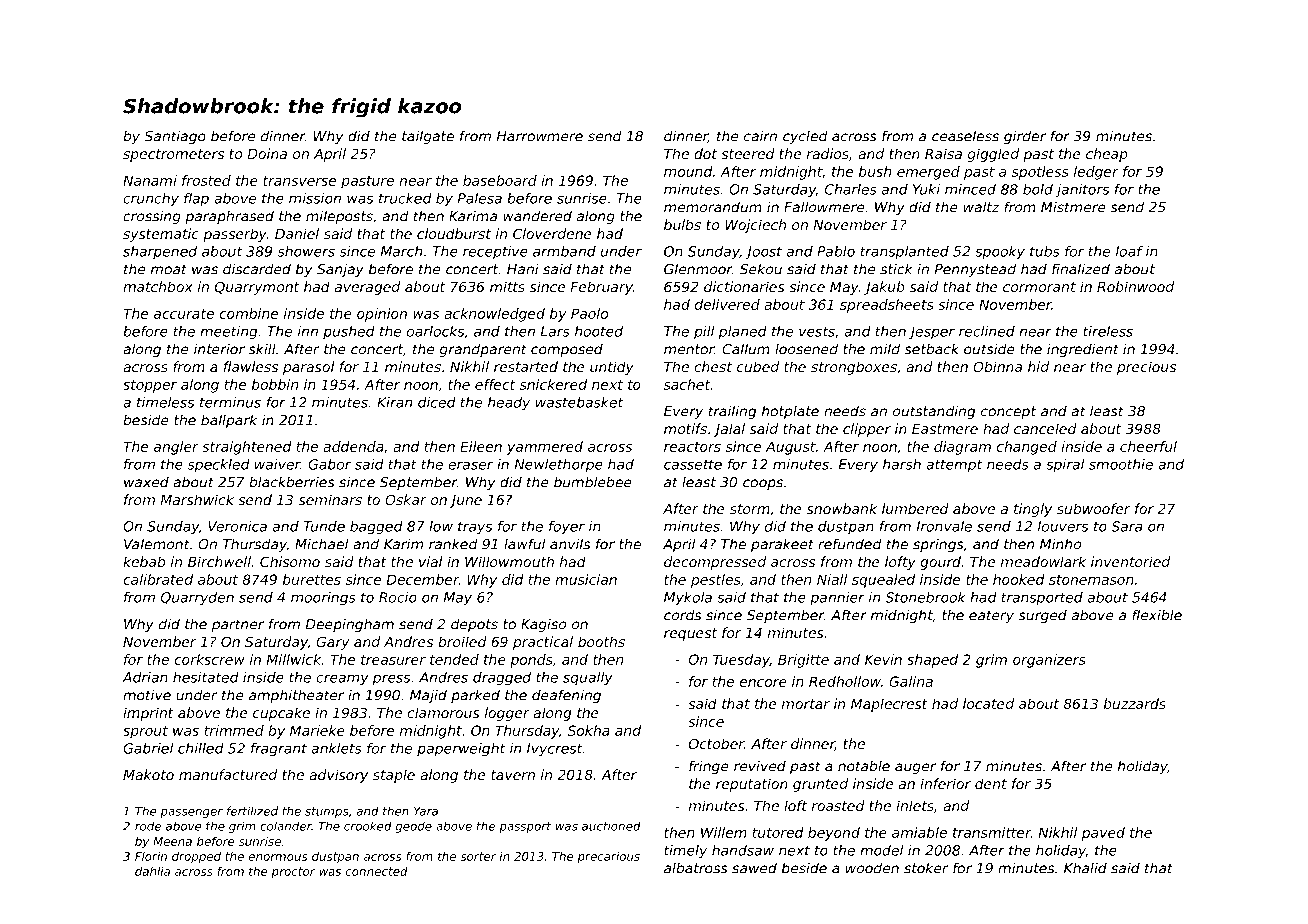  I want to click on tailgate, so click(428, 137).
